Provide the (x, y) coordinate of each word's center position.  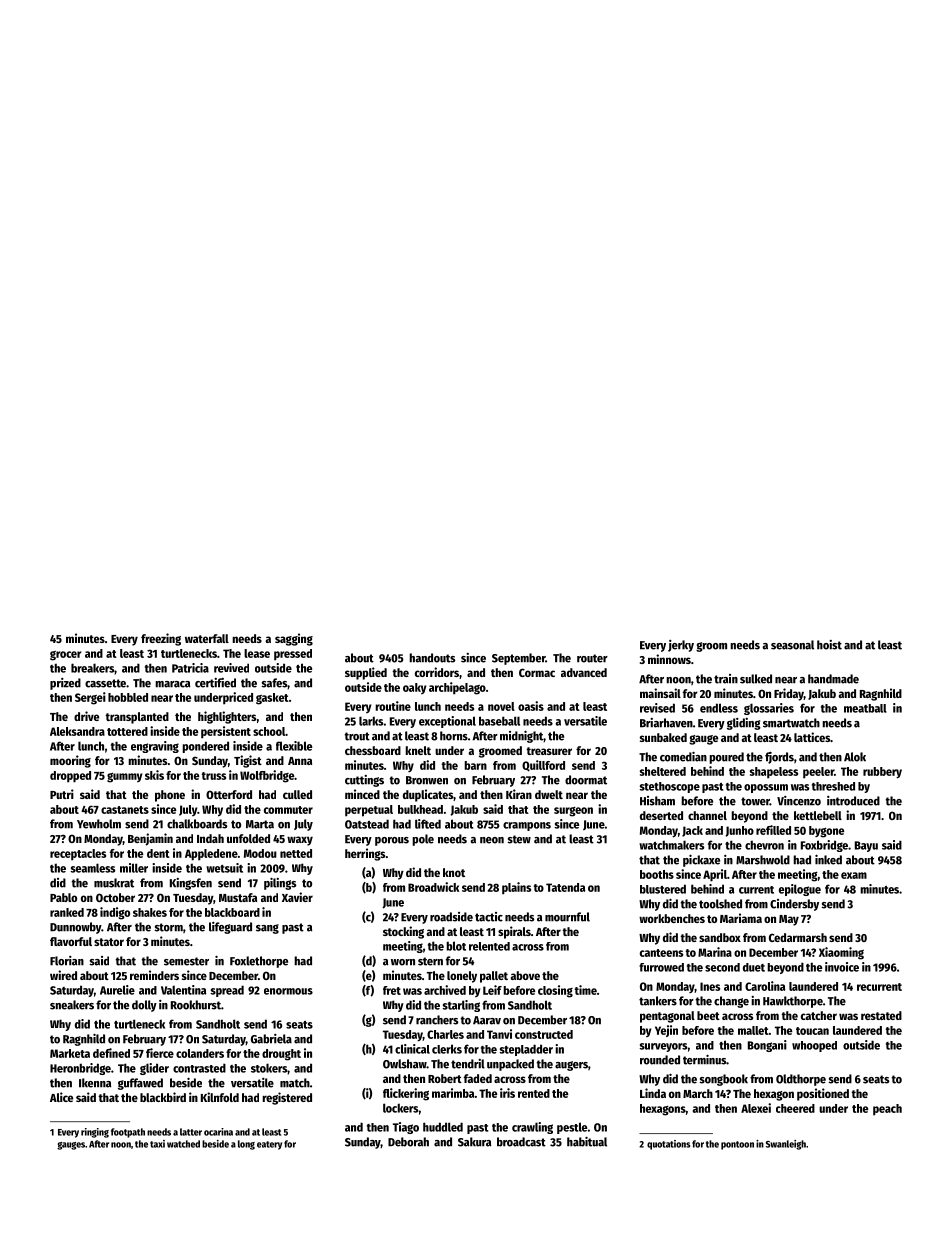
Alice (61, 1097)
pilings (280, 883)
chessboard (373, 750)
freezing (161, 639)
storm (168, 927)
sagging (294, 639)
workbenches (672, 918)
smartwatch (791, 723)
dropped (70, 777)
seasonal (792, 645)
